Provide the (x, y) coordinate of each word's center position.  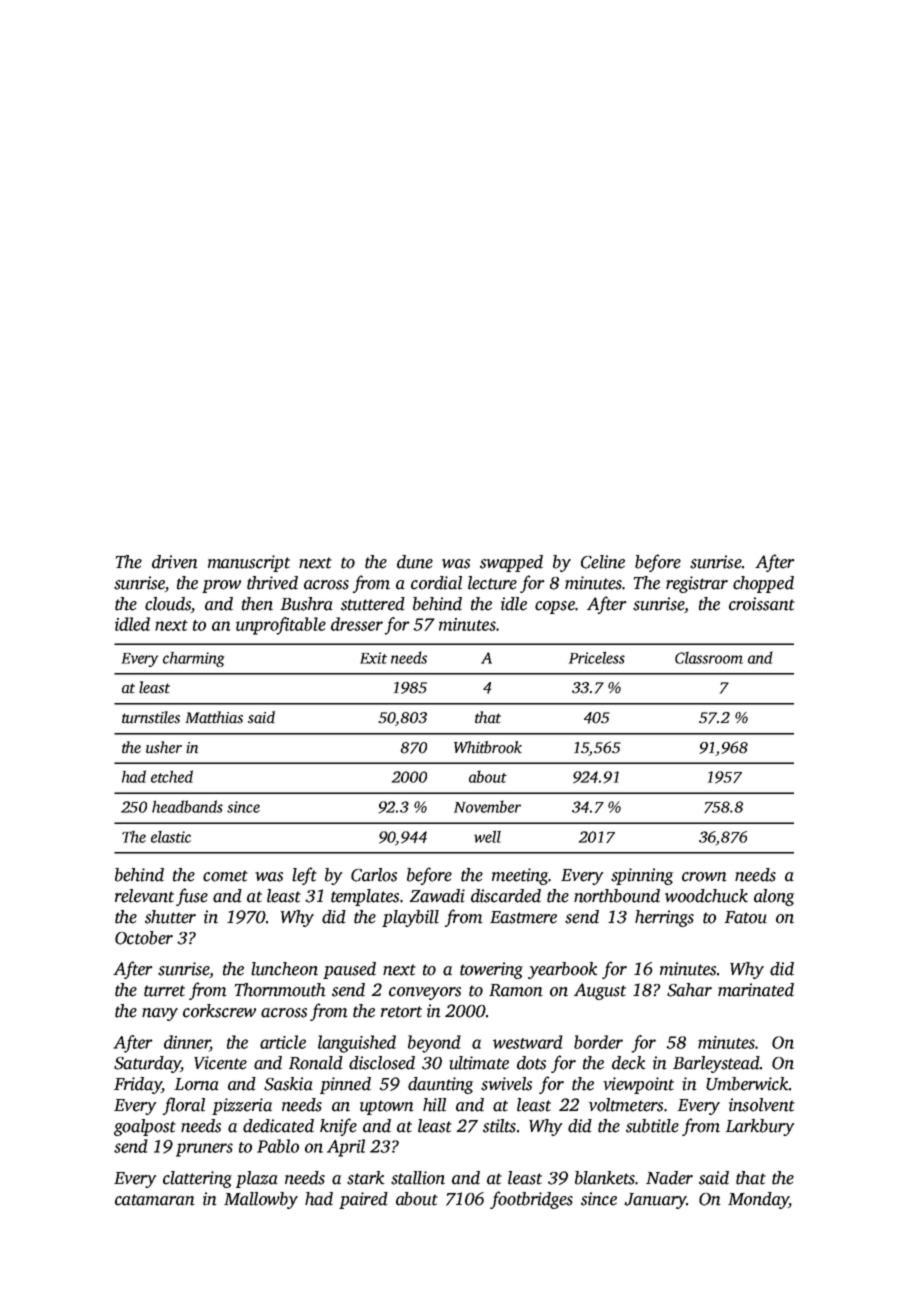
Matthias (214, 717)
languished (357, 1044)
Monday (758, 1200)
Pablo (278, 1146)
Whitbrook (488, 747)
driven (175, 562)
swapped (511, 563)
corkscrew (219, 1011)
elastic (171, 837)
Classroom (709, 658)
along (774, 897)
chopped (763, 584)
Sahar (689, 990)
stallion (418, 1178)
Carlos (374, 875)
